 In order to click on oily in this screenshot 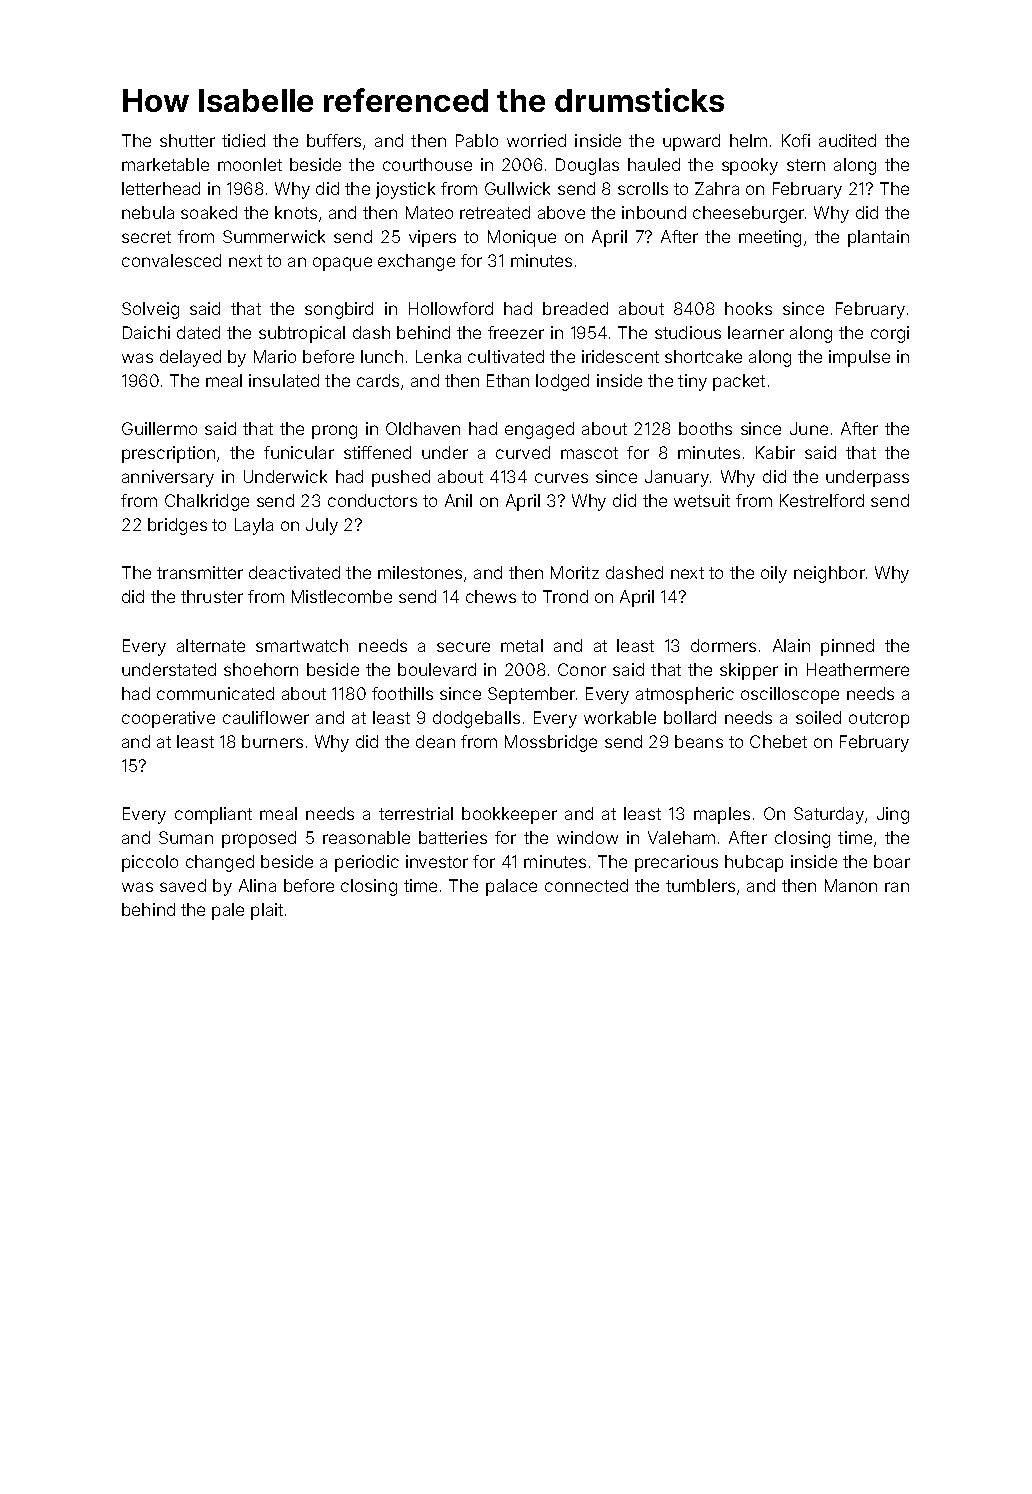, I will do `click(774, 574)`.
